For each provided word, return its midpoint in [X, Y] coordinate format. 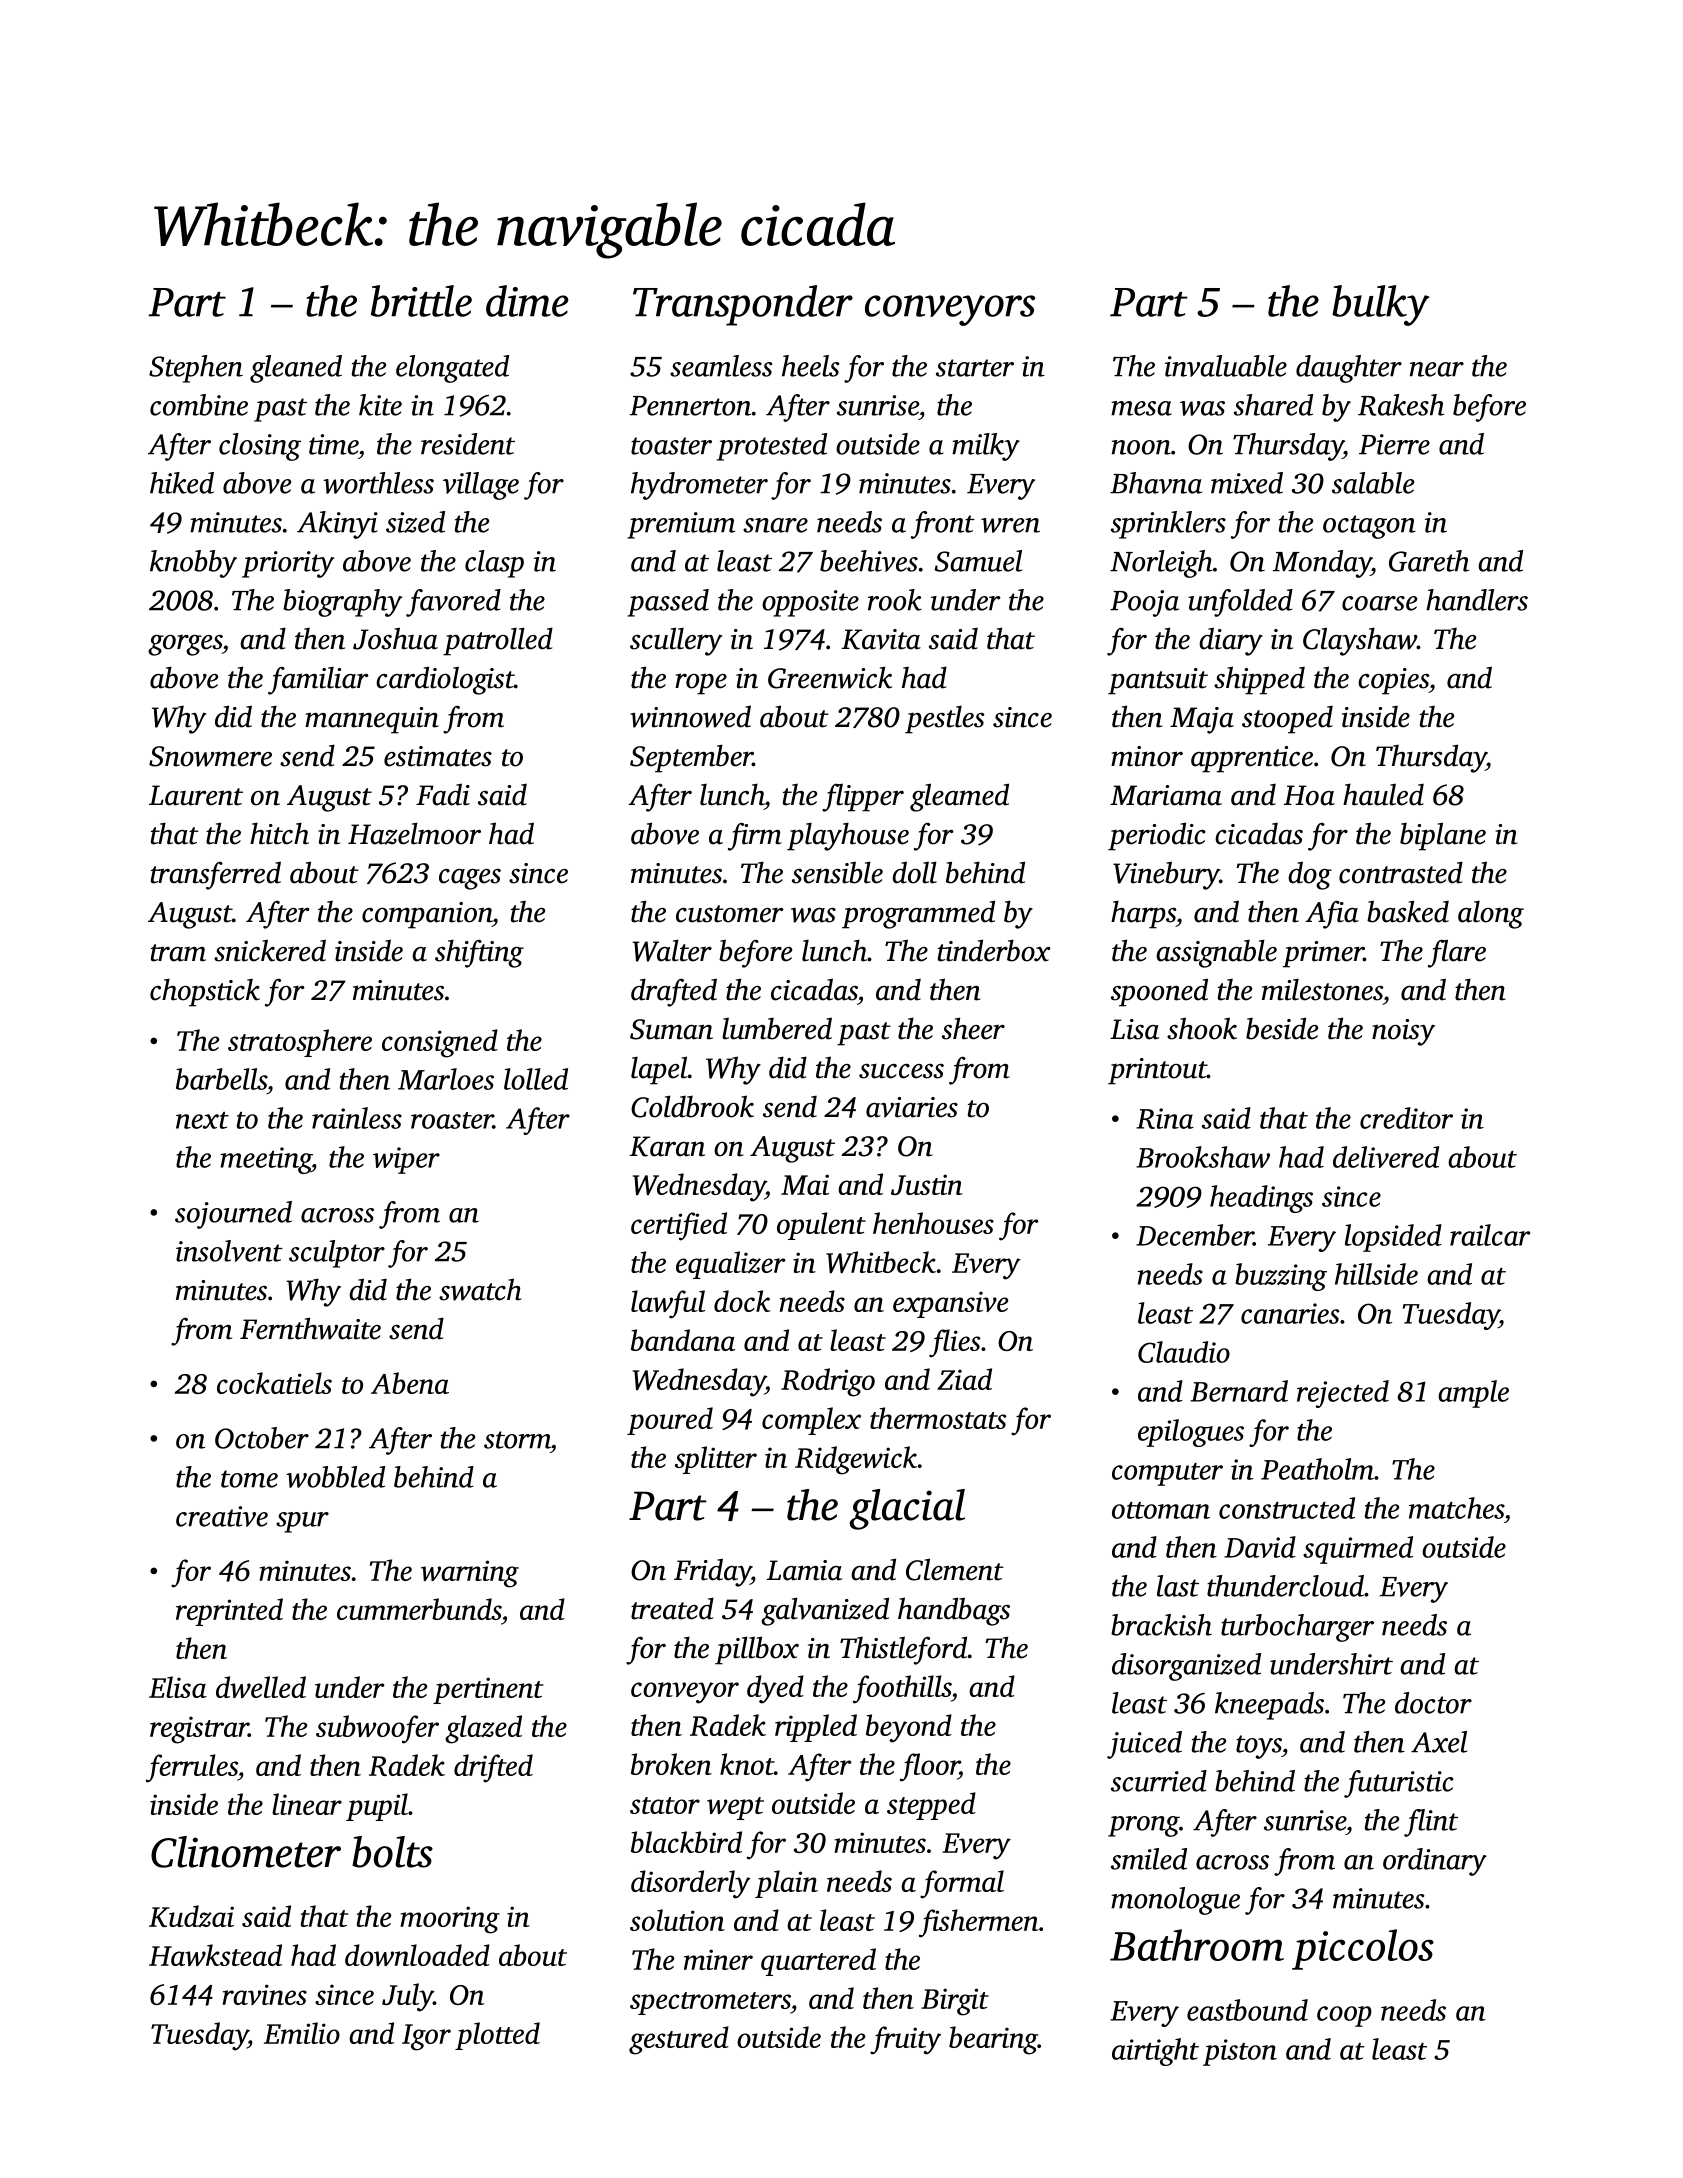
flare [1457, 953]
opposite [810, 603]
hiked [182, 483]
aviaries [912, 1107]
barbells [221, 1079]
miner [718, 1959]
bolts [392, 1852]
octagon [1369, 527]
